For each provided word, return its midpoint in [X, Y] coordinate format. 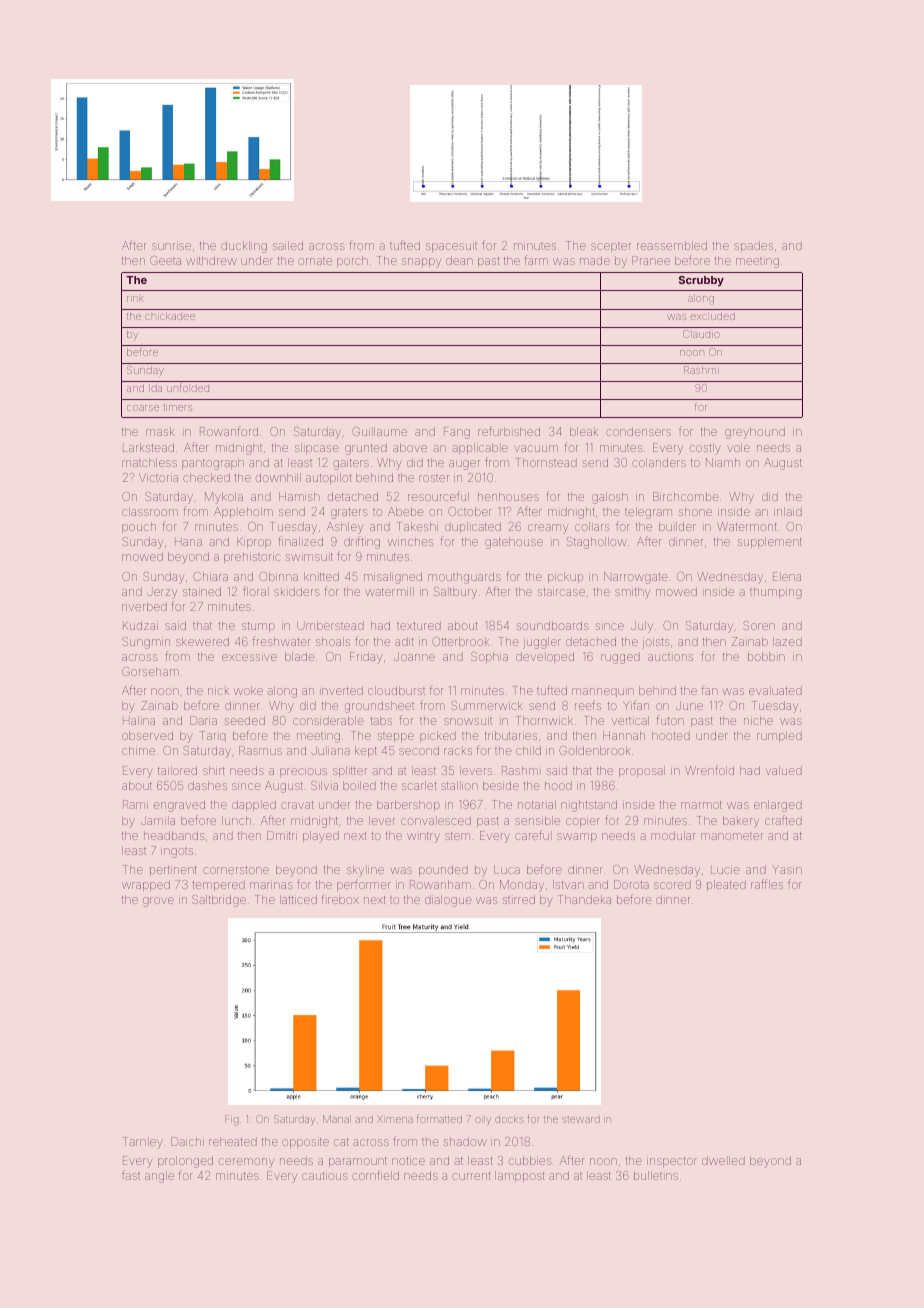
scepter [611, 247]
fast [131, 1175]
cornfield [375, 1175]
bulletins [656, 1175]
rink [135, 299]
